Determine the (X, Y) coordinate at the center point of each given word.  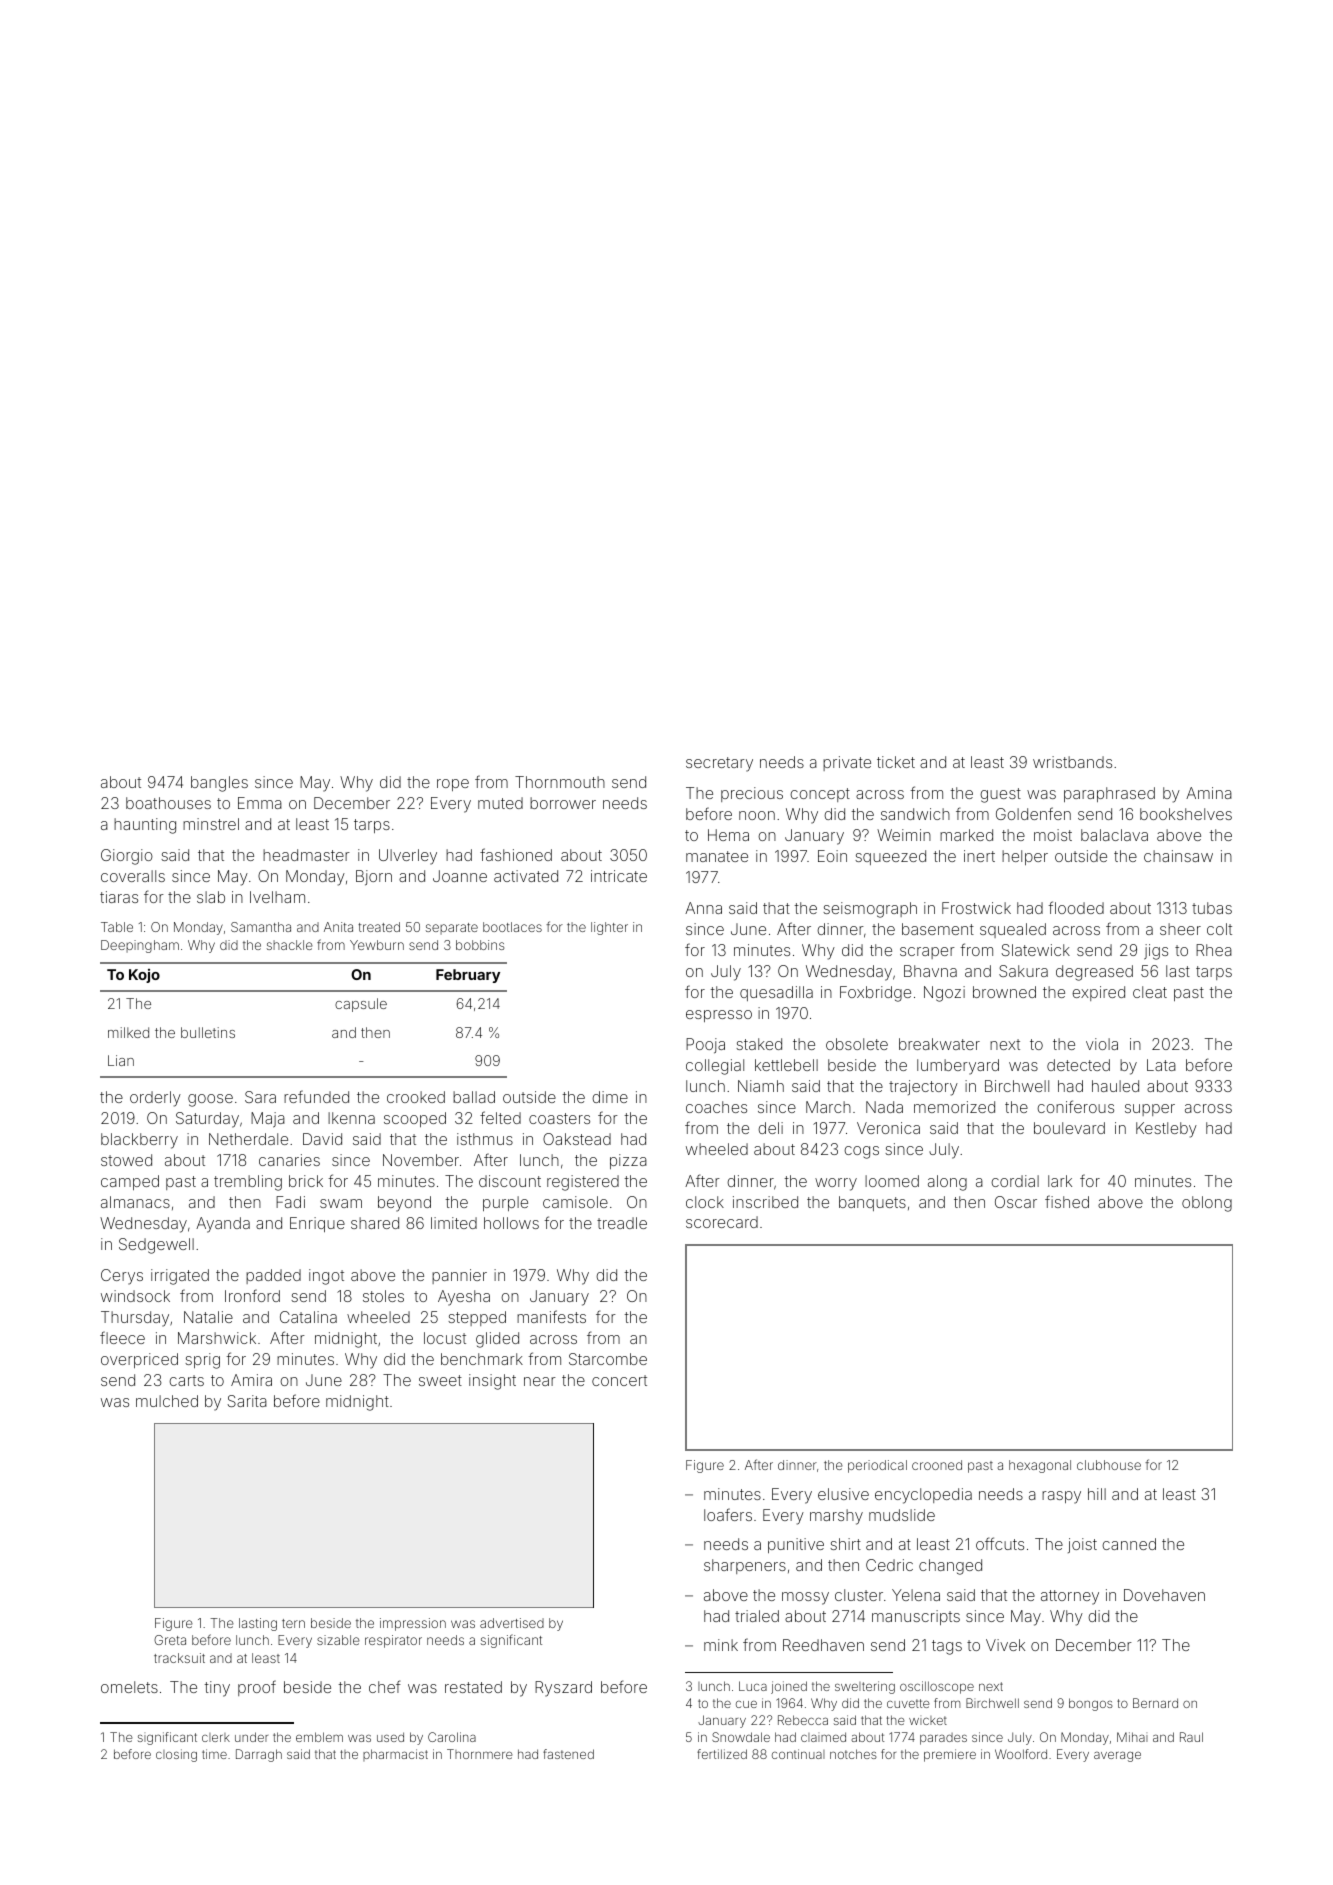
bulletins (208, 1032)
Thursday (135, 1319)
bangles (219, 784)
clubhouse (1109, 1465)
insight (492, 1382)
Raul (1191, 1737)
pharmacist (395, 1755)
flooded (1076, 907)
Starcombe (608, 1359)
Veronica (888, 1128)
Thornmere (480, 1754)
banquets (872, 1203)
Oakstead (577, 1139)
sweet (440, 1380)
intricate (619, 876)
